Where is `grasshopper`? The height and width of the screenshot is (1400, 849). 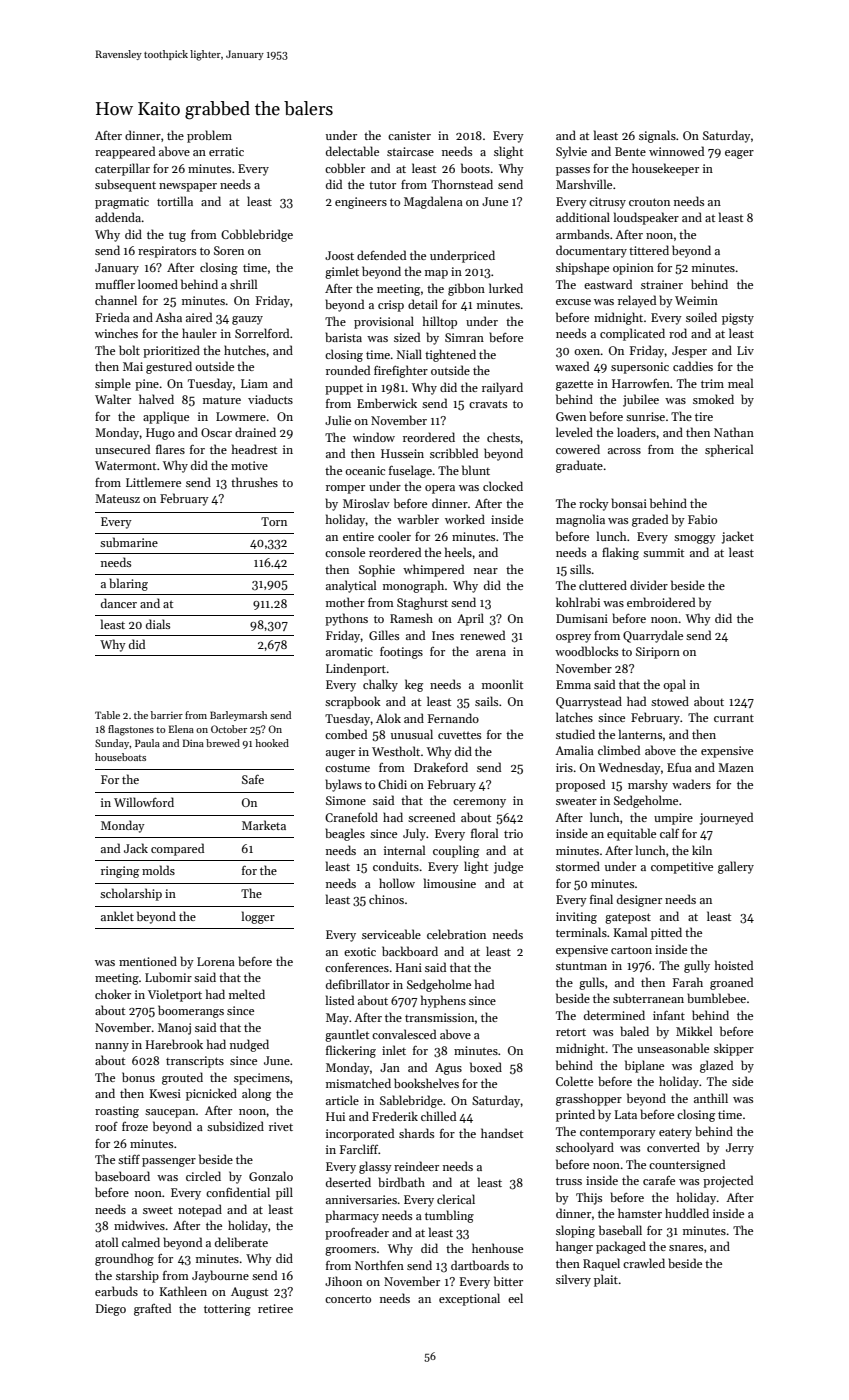
grasshopper is located at coordinates (589, 1099).
